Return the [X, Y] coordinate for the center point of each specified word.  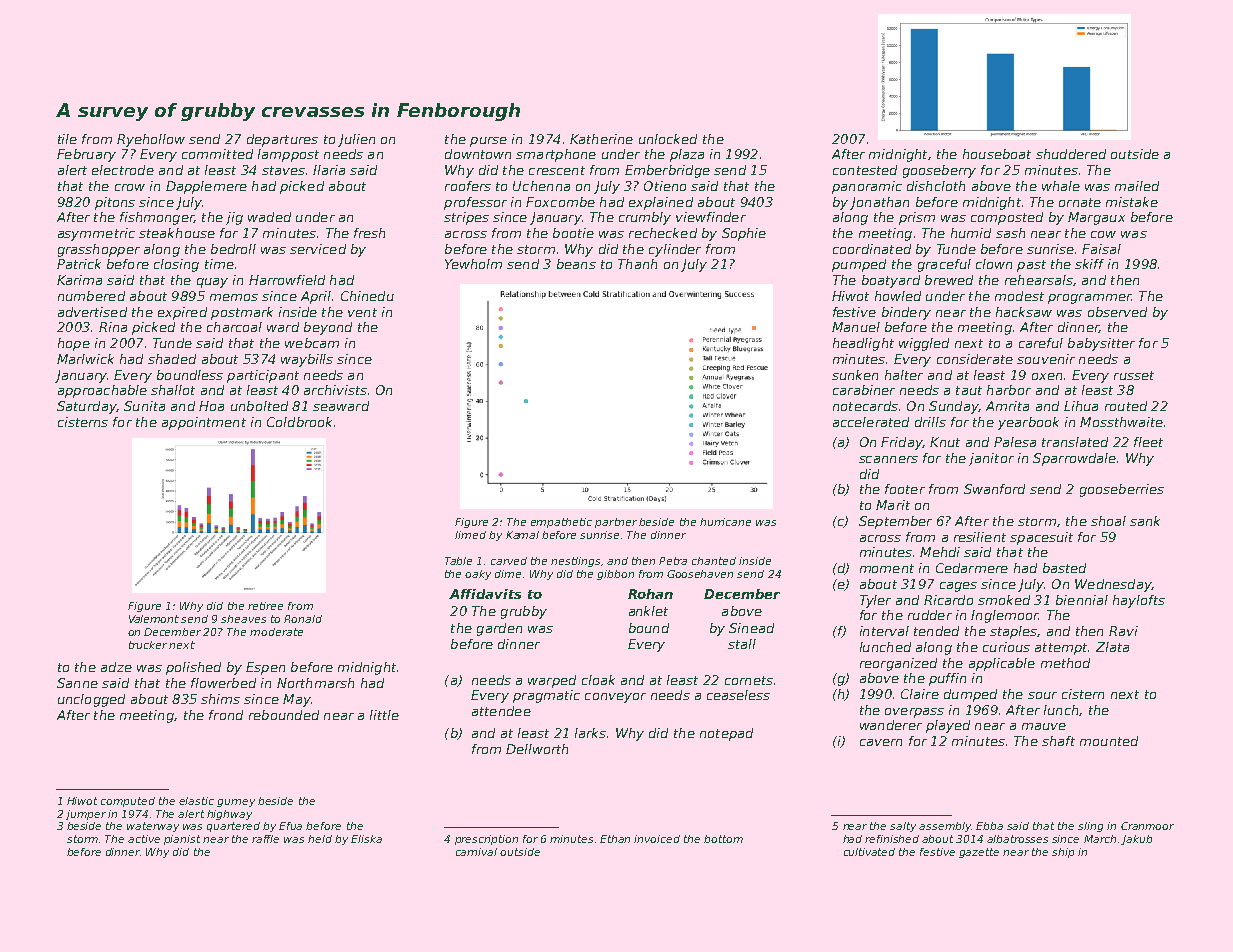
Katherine [601, 139]
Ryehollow [151, 140]
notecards [865, 406]
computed [128, 802]
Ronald [303, 619]
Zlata [1112, 647]
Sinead [751, 628]
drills [930, 422]
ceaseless [738, 695]
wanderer [891, 725]
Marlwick [85, 359]
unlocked [668, 139]
